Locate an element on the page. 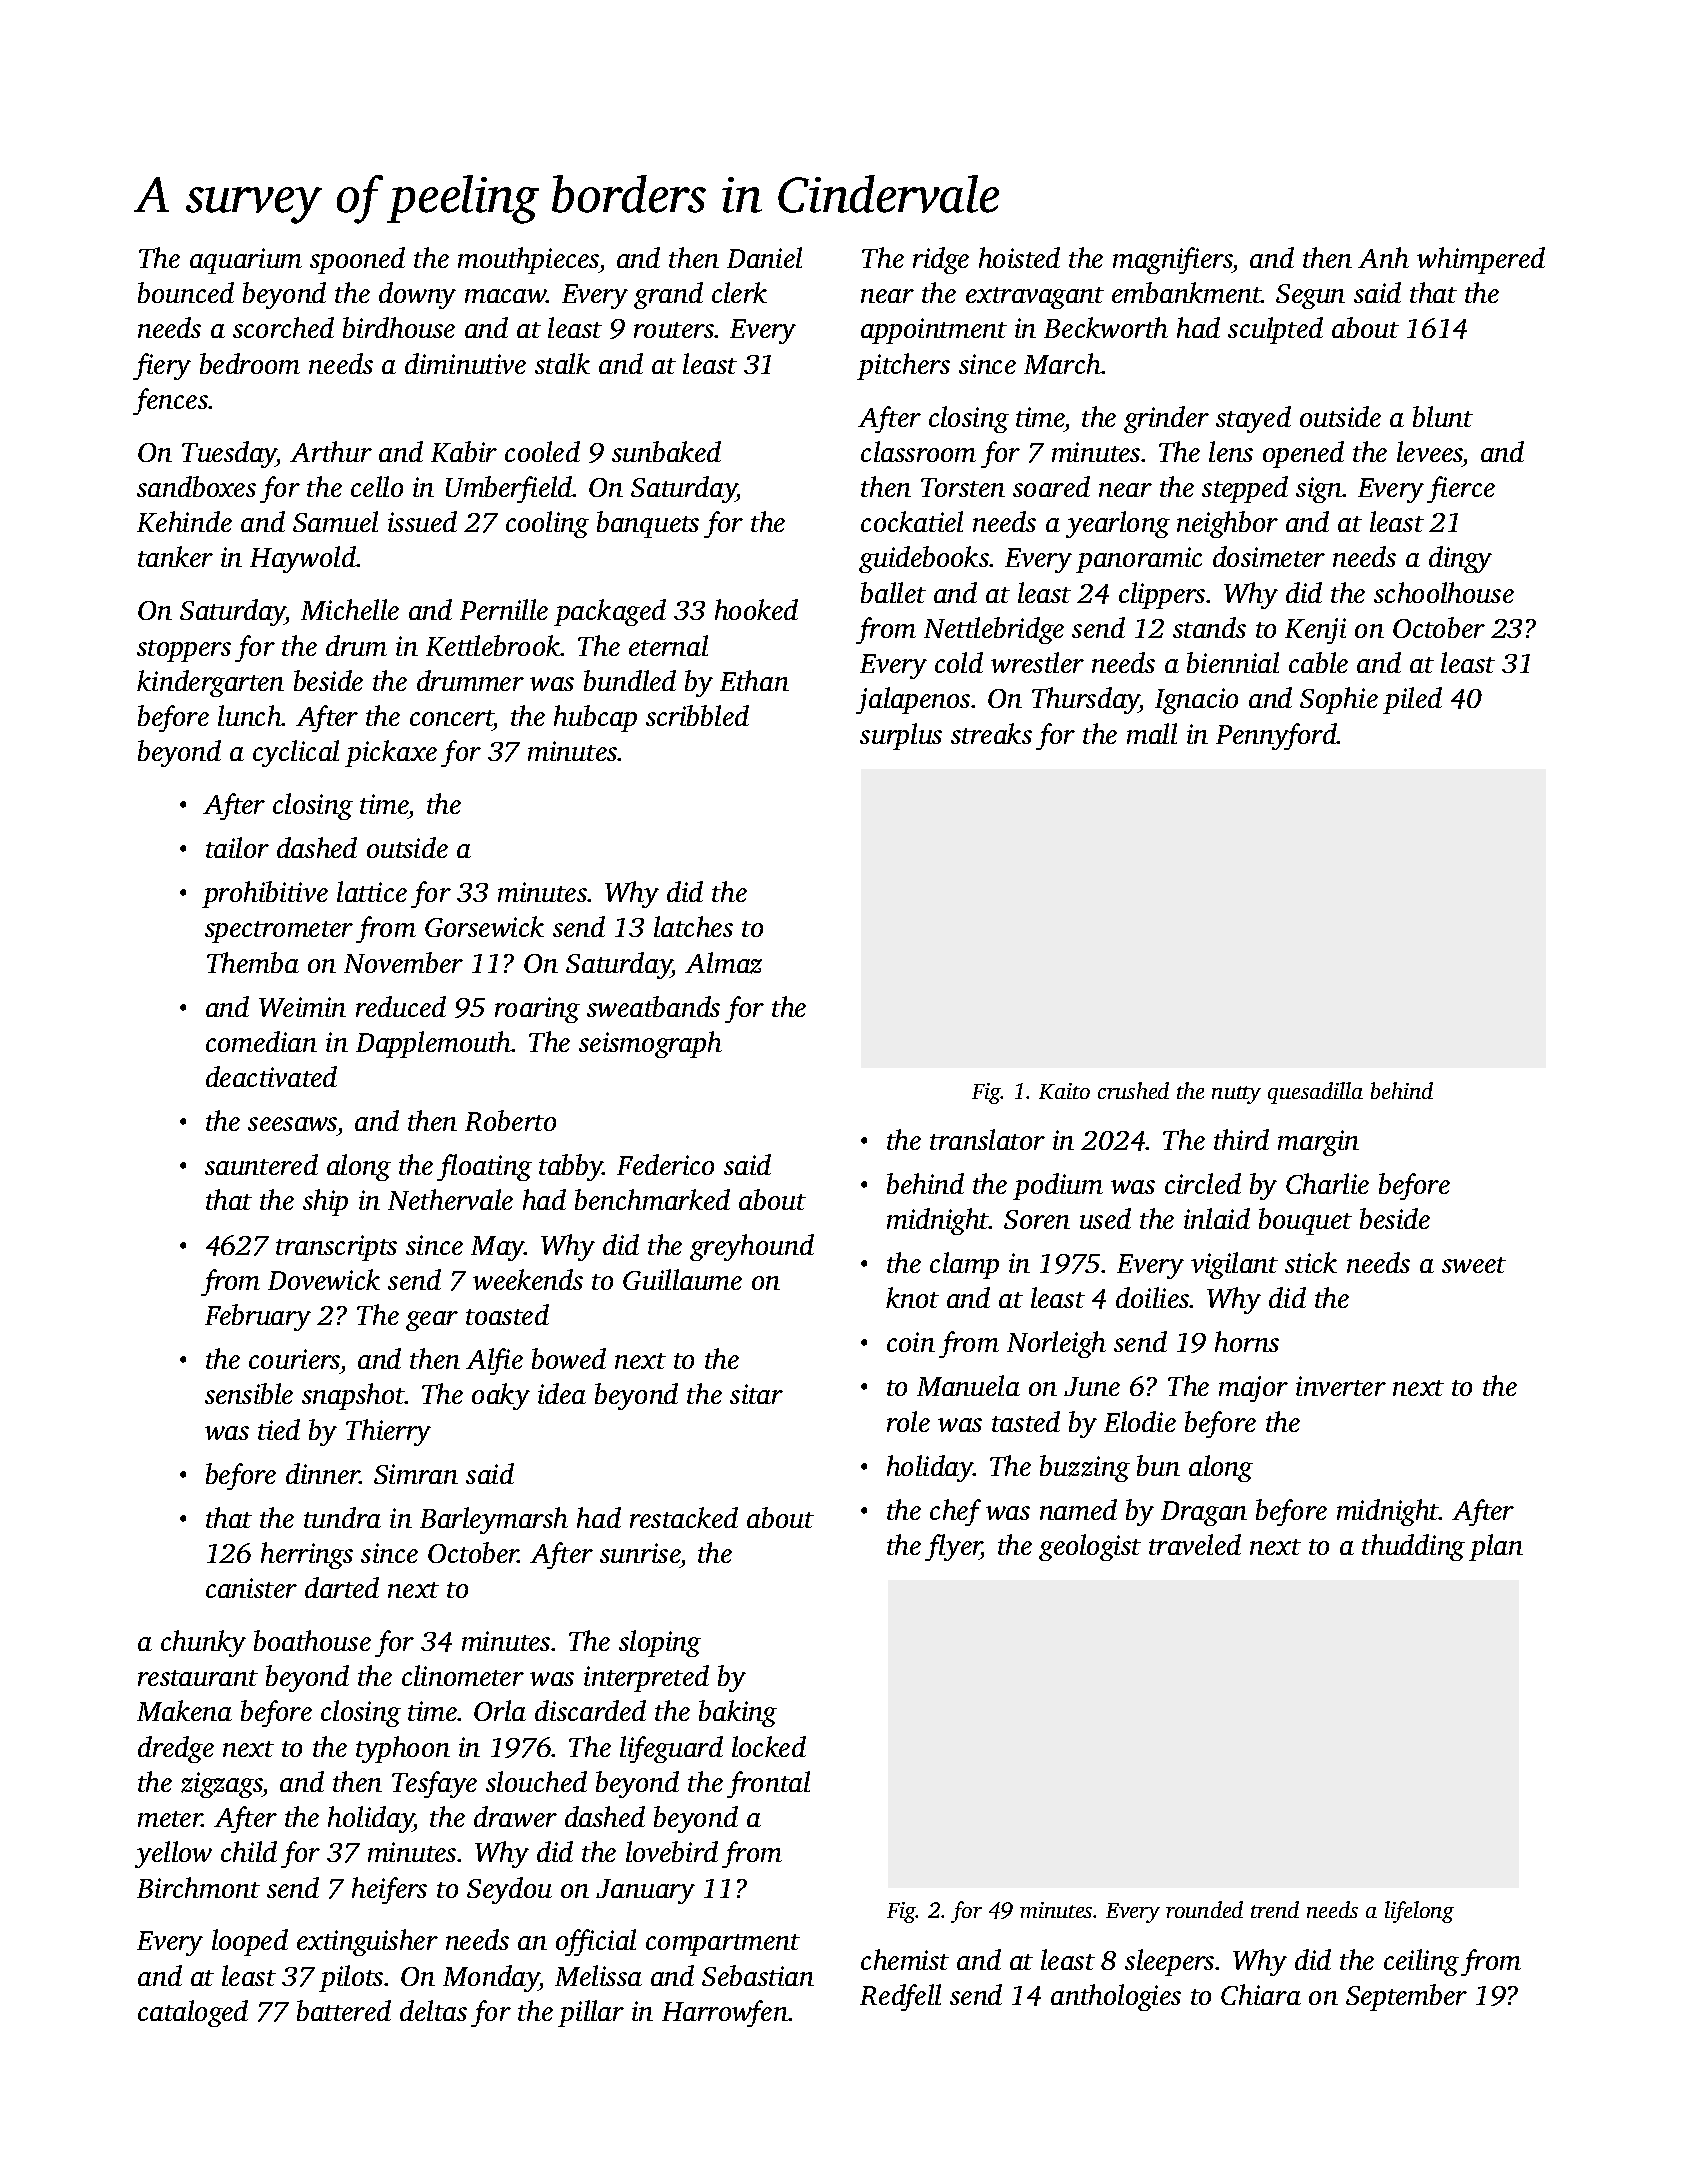  cockatiel is located at coordinates (912, 521).
